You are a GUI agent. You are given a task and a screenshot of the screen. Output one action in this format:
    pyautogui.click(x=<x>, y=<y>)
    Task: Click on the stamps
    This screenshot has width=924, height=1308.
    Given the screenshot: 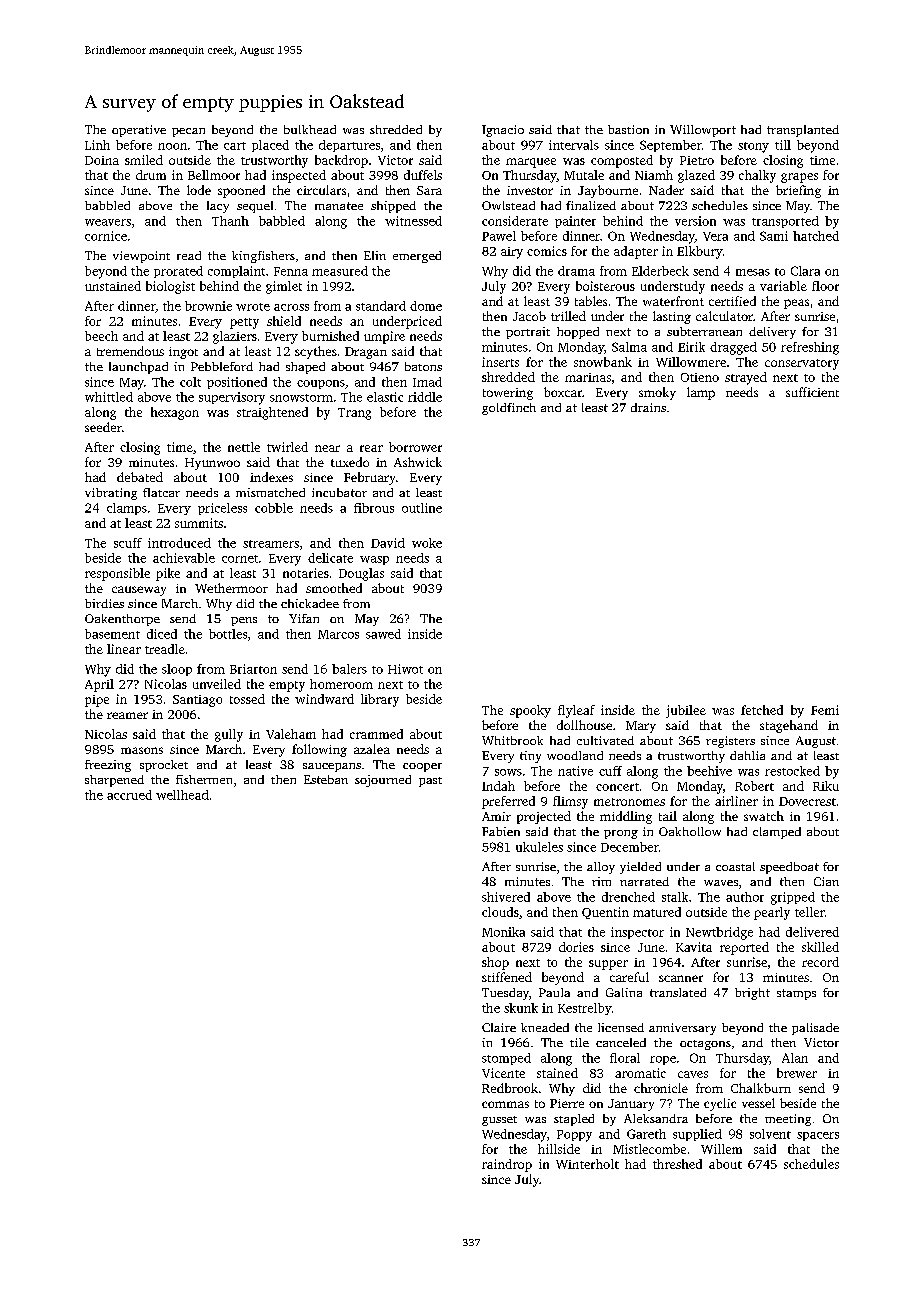 What is the action you would take?
    pyautogui.click(x=796, y=994)
